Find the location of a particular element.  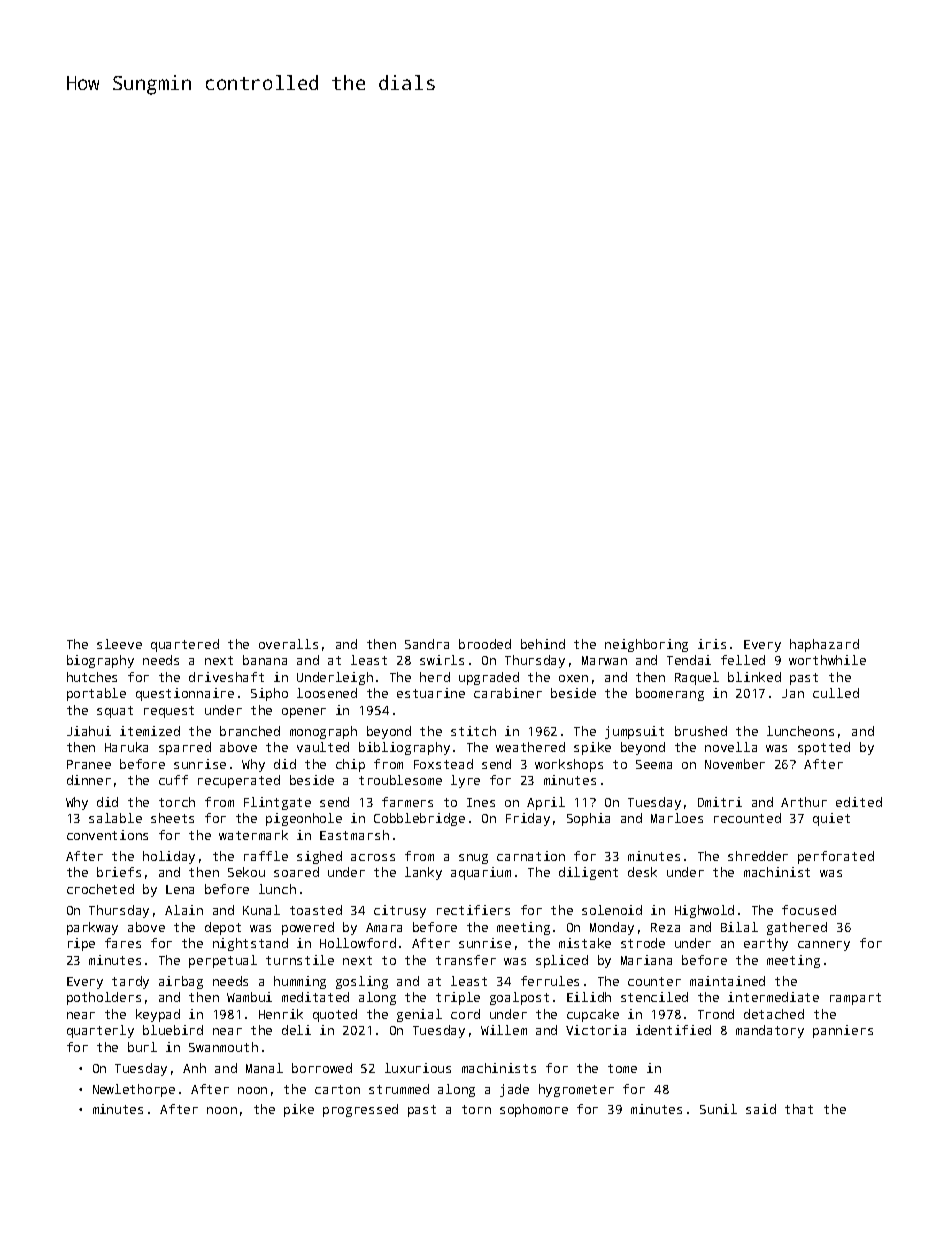

troublesome is located at coordinates (400, 780).
